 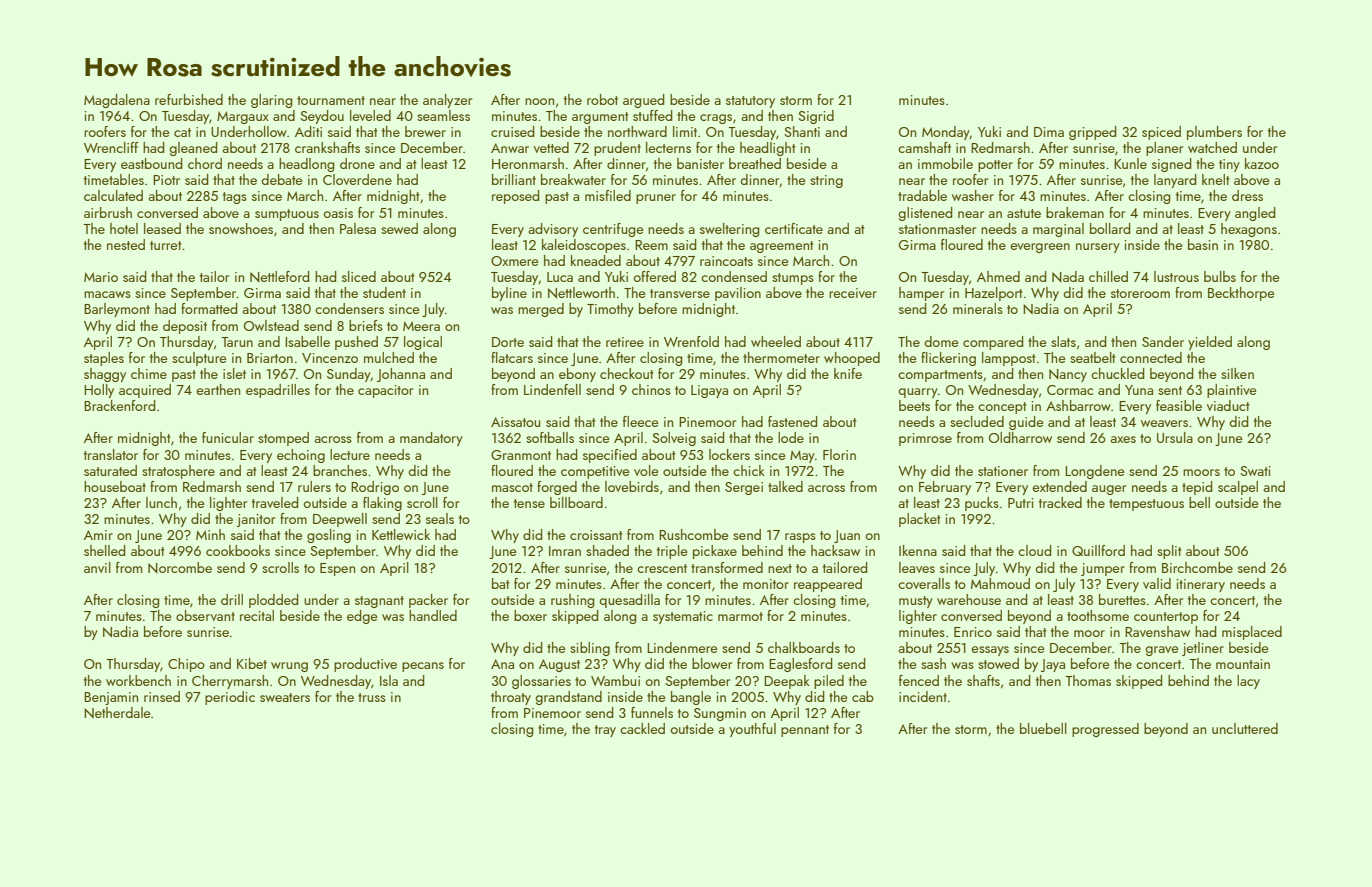 What do you see at coordinates (643, 101) in the document?
I see `argued` at bounding box center [643, 101].
